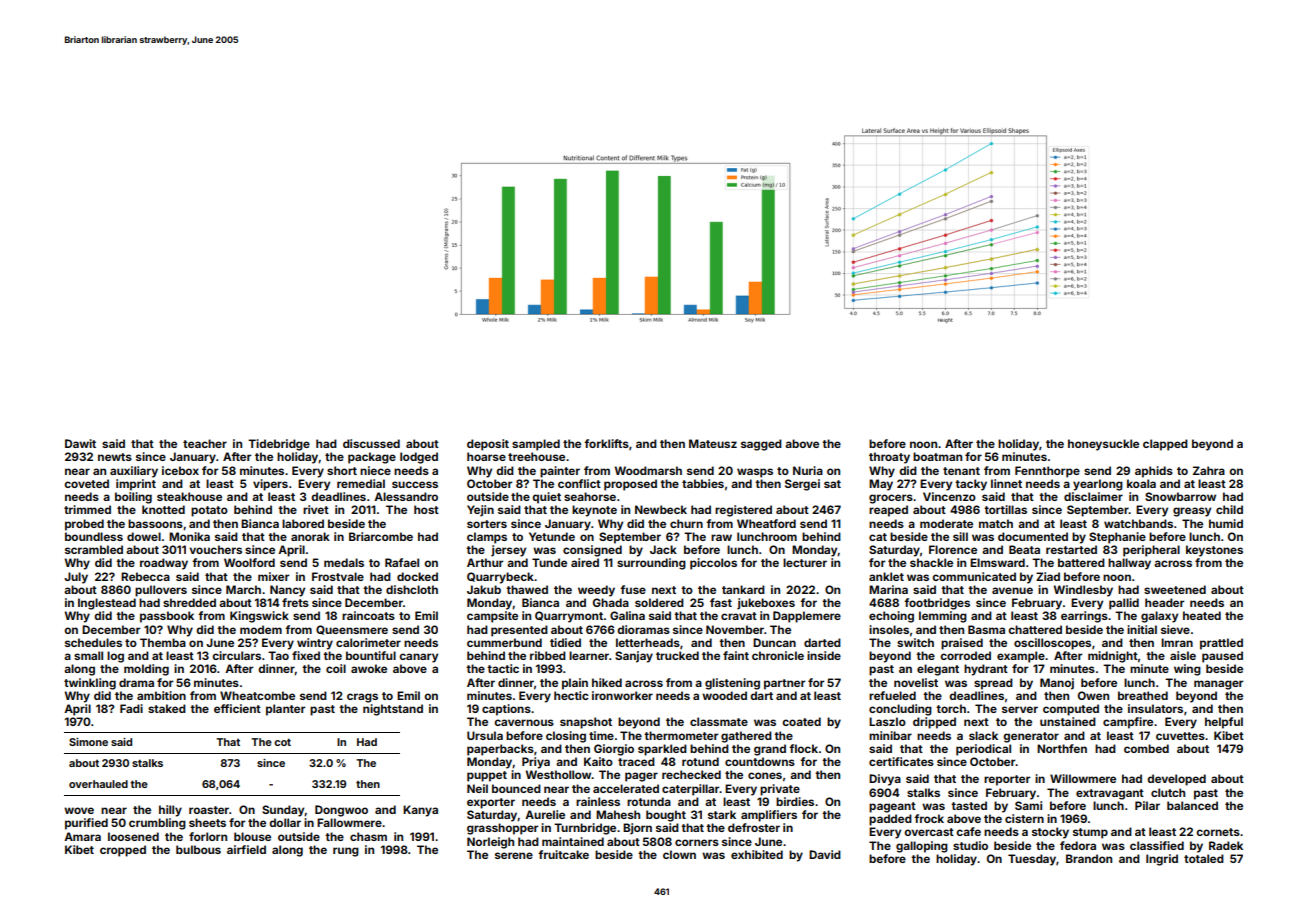 The image size is (1308, 924). I want to click on letterheads, so click(648, 642).
